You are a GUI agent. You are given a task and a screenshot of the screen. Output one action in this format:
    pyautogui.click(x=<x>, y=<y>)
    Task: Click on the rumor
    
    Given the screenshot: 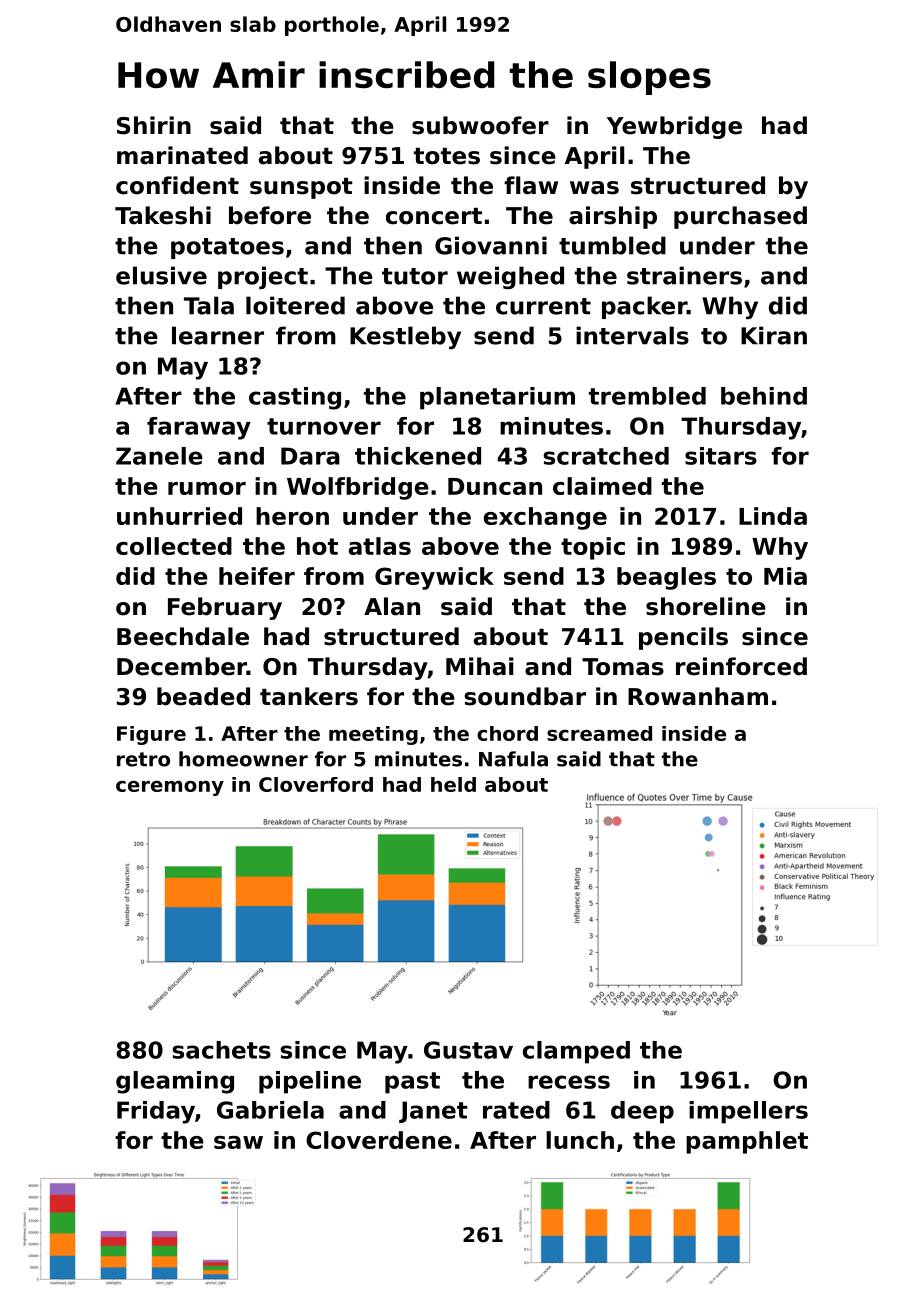 What is the action you would take?
    pyautogui.click(x=207, y=488)
